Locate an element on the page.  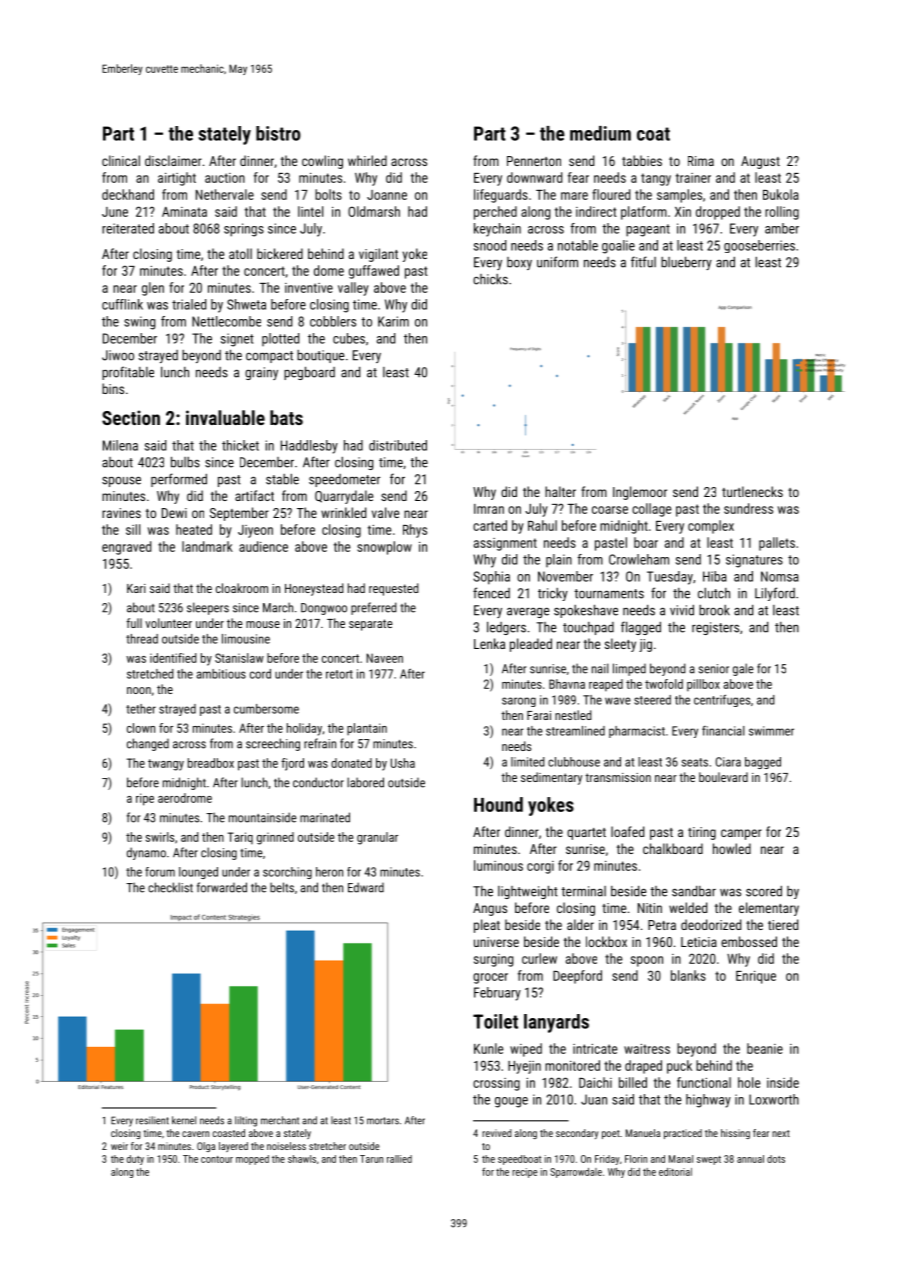
lilting is located at coordinates (246, 1121).
